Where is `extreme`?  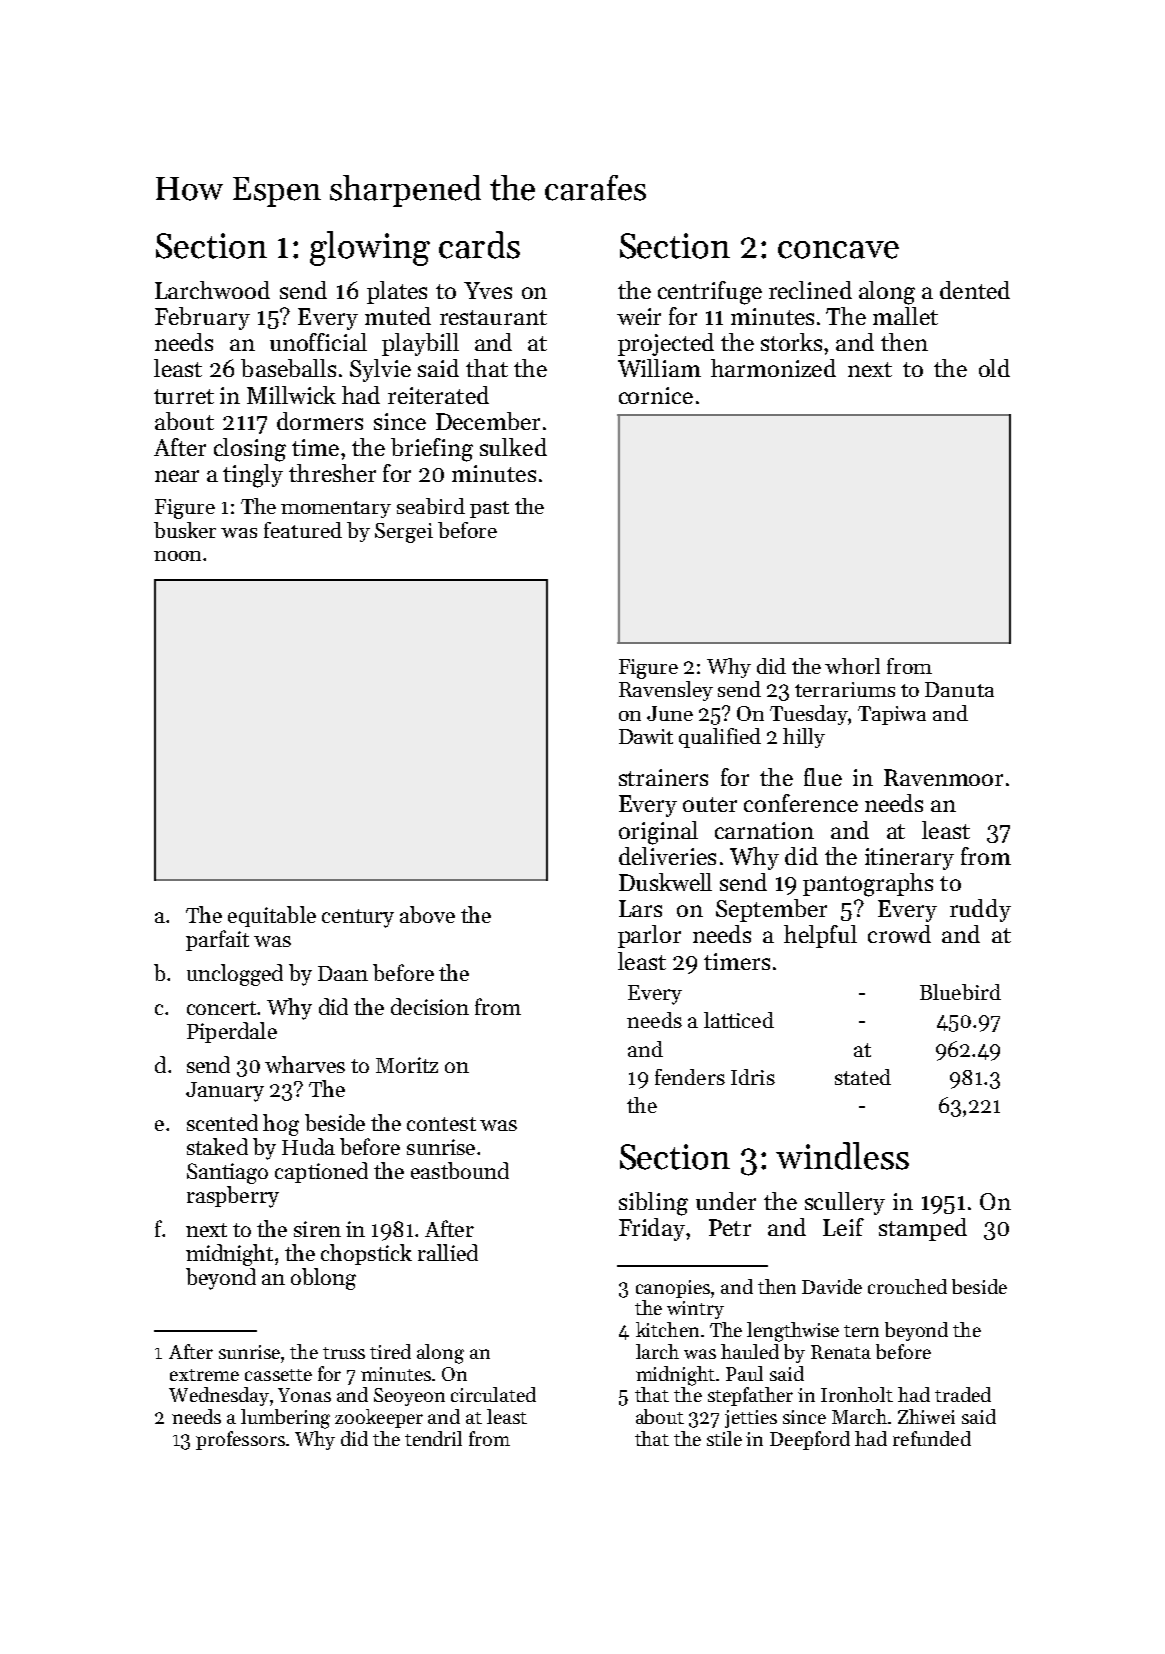
extreme is located at coordinates (204, 1375).
